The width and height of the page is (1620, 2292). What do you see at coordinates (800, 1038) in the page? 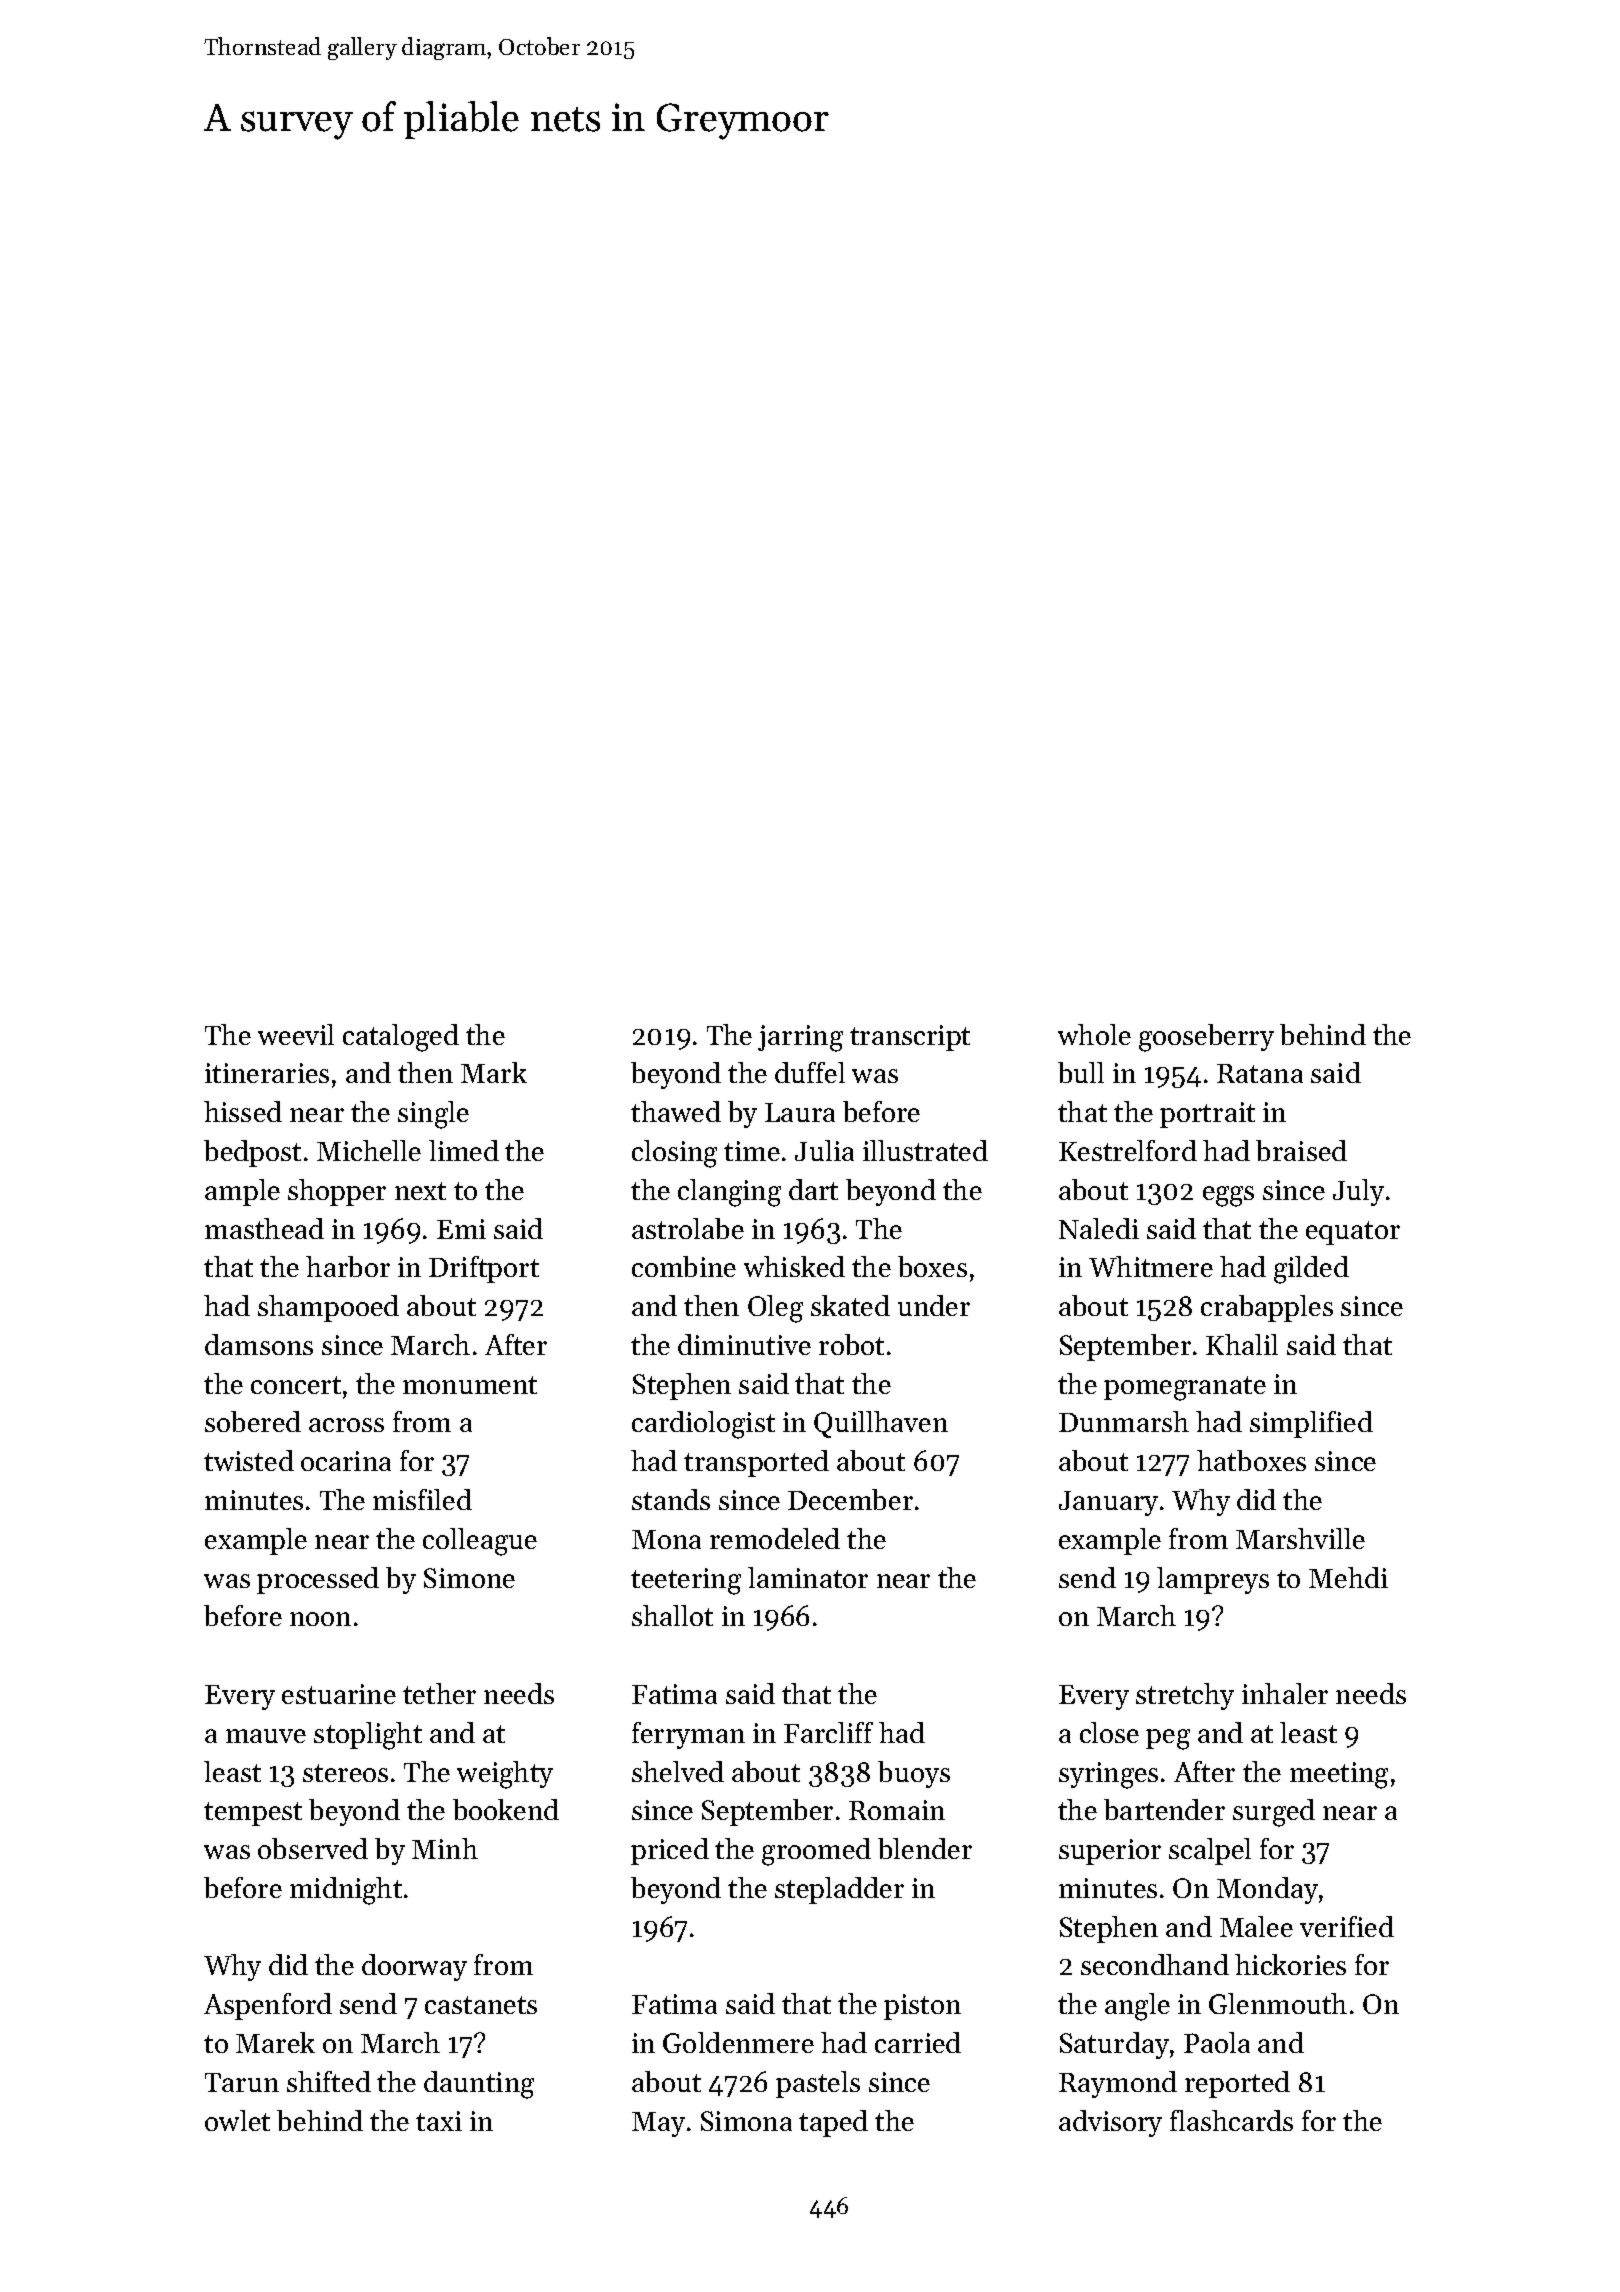
I see `jarring` at bounding box center [800, 1038].
